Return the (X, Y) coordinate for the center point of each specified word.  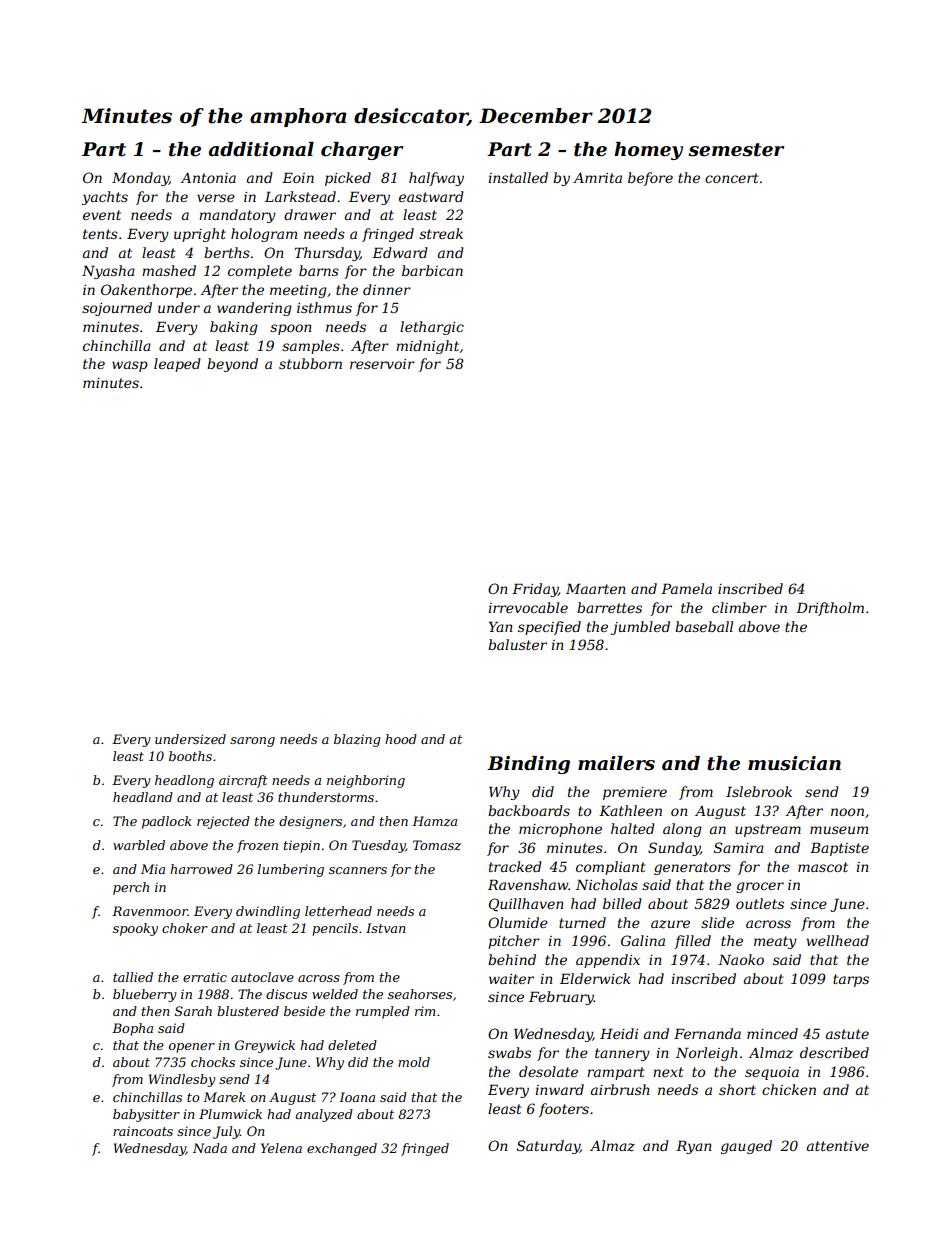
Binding (528, 765)
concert (732, 178)
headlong (184, 781)
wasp (130, 366)
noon (847, 812)
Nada (210, 1148)
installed (518, 177)
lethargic (432, 328)
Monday (140, 179)
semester (736, 150)
